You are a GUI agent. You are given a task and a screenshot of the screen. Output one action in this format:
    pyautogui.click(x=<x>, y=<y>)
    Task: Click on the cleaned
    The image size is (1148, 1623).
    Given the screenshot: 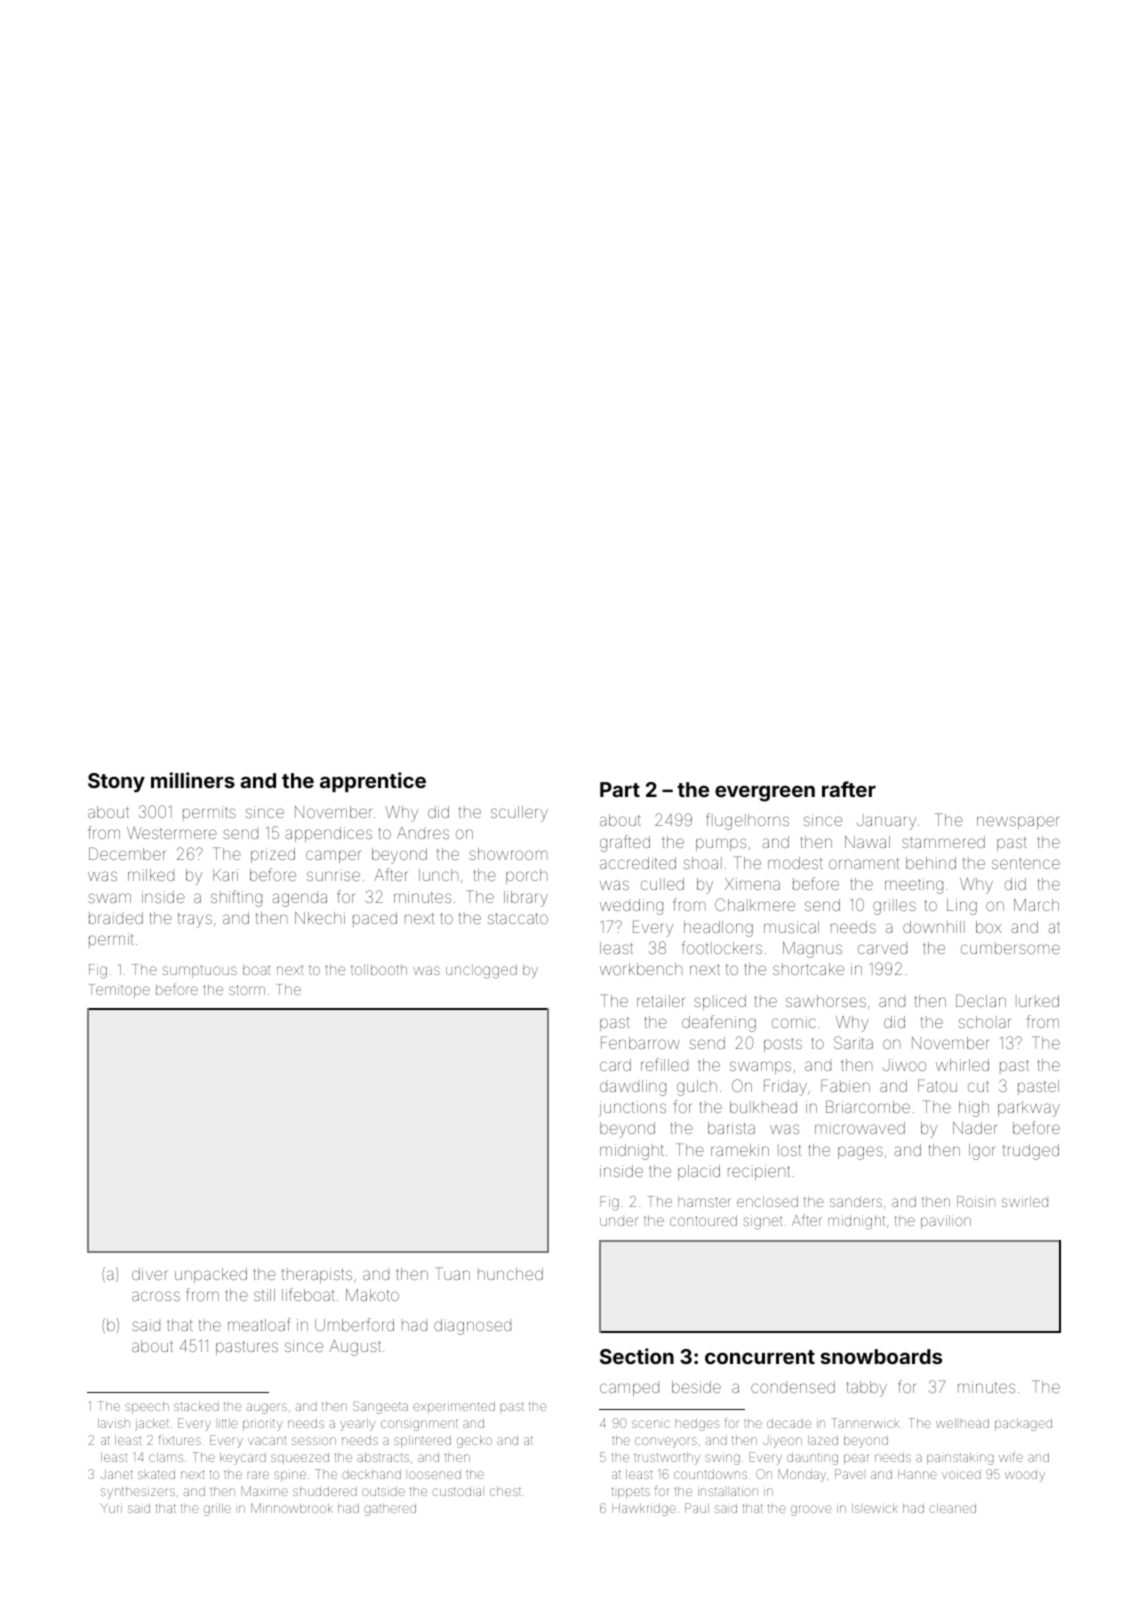 What is the action you would take?
    pyautogui.click(x=952, y=1508)
